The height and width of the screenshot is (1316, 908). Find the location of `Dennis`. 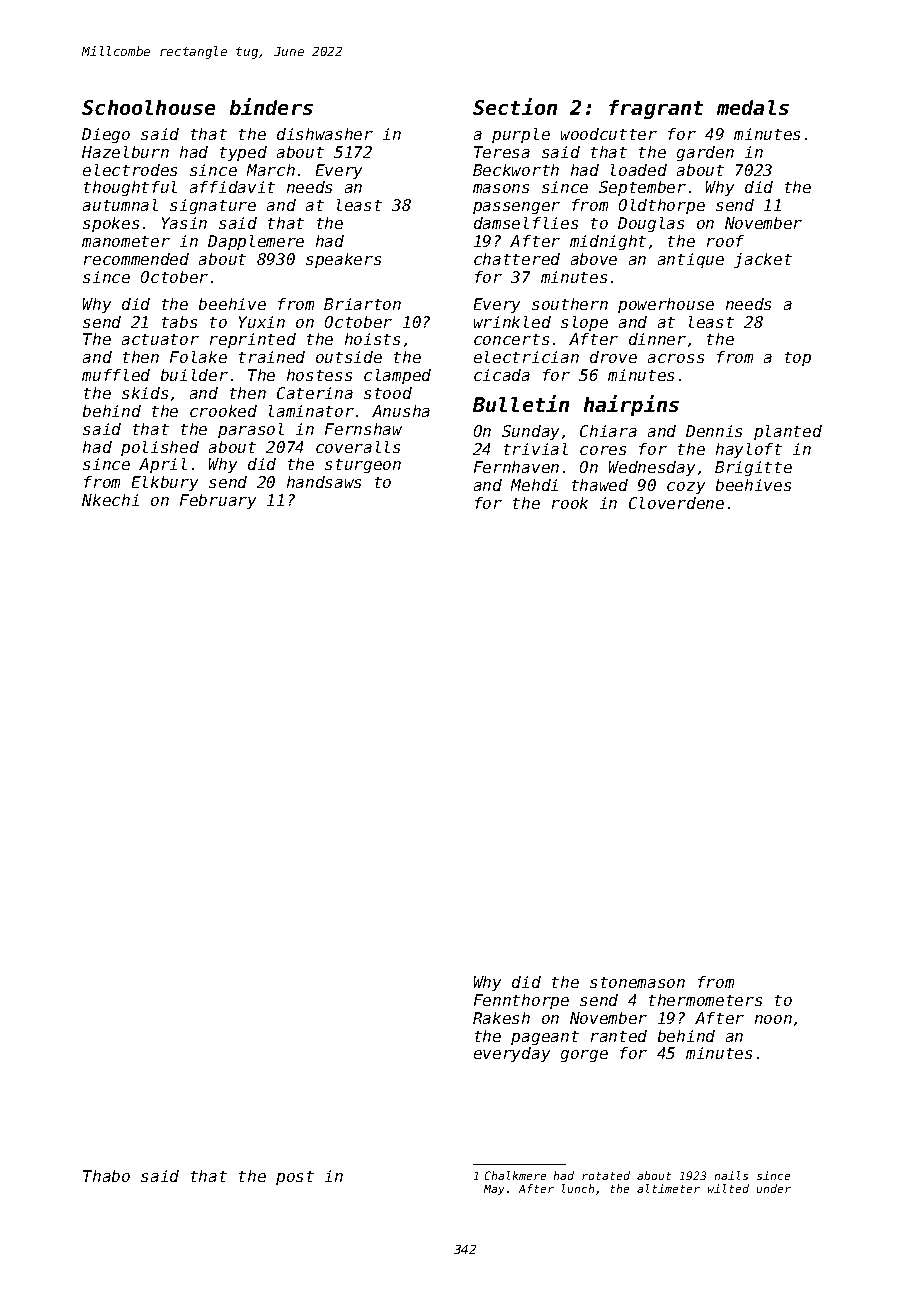

Dennis is located at coordinates (714, 431).
